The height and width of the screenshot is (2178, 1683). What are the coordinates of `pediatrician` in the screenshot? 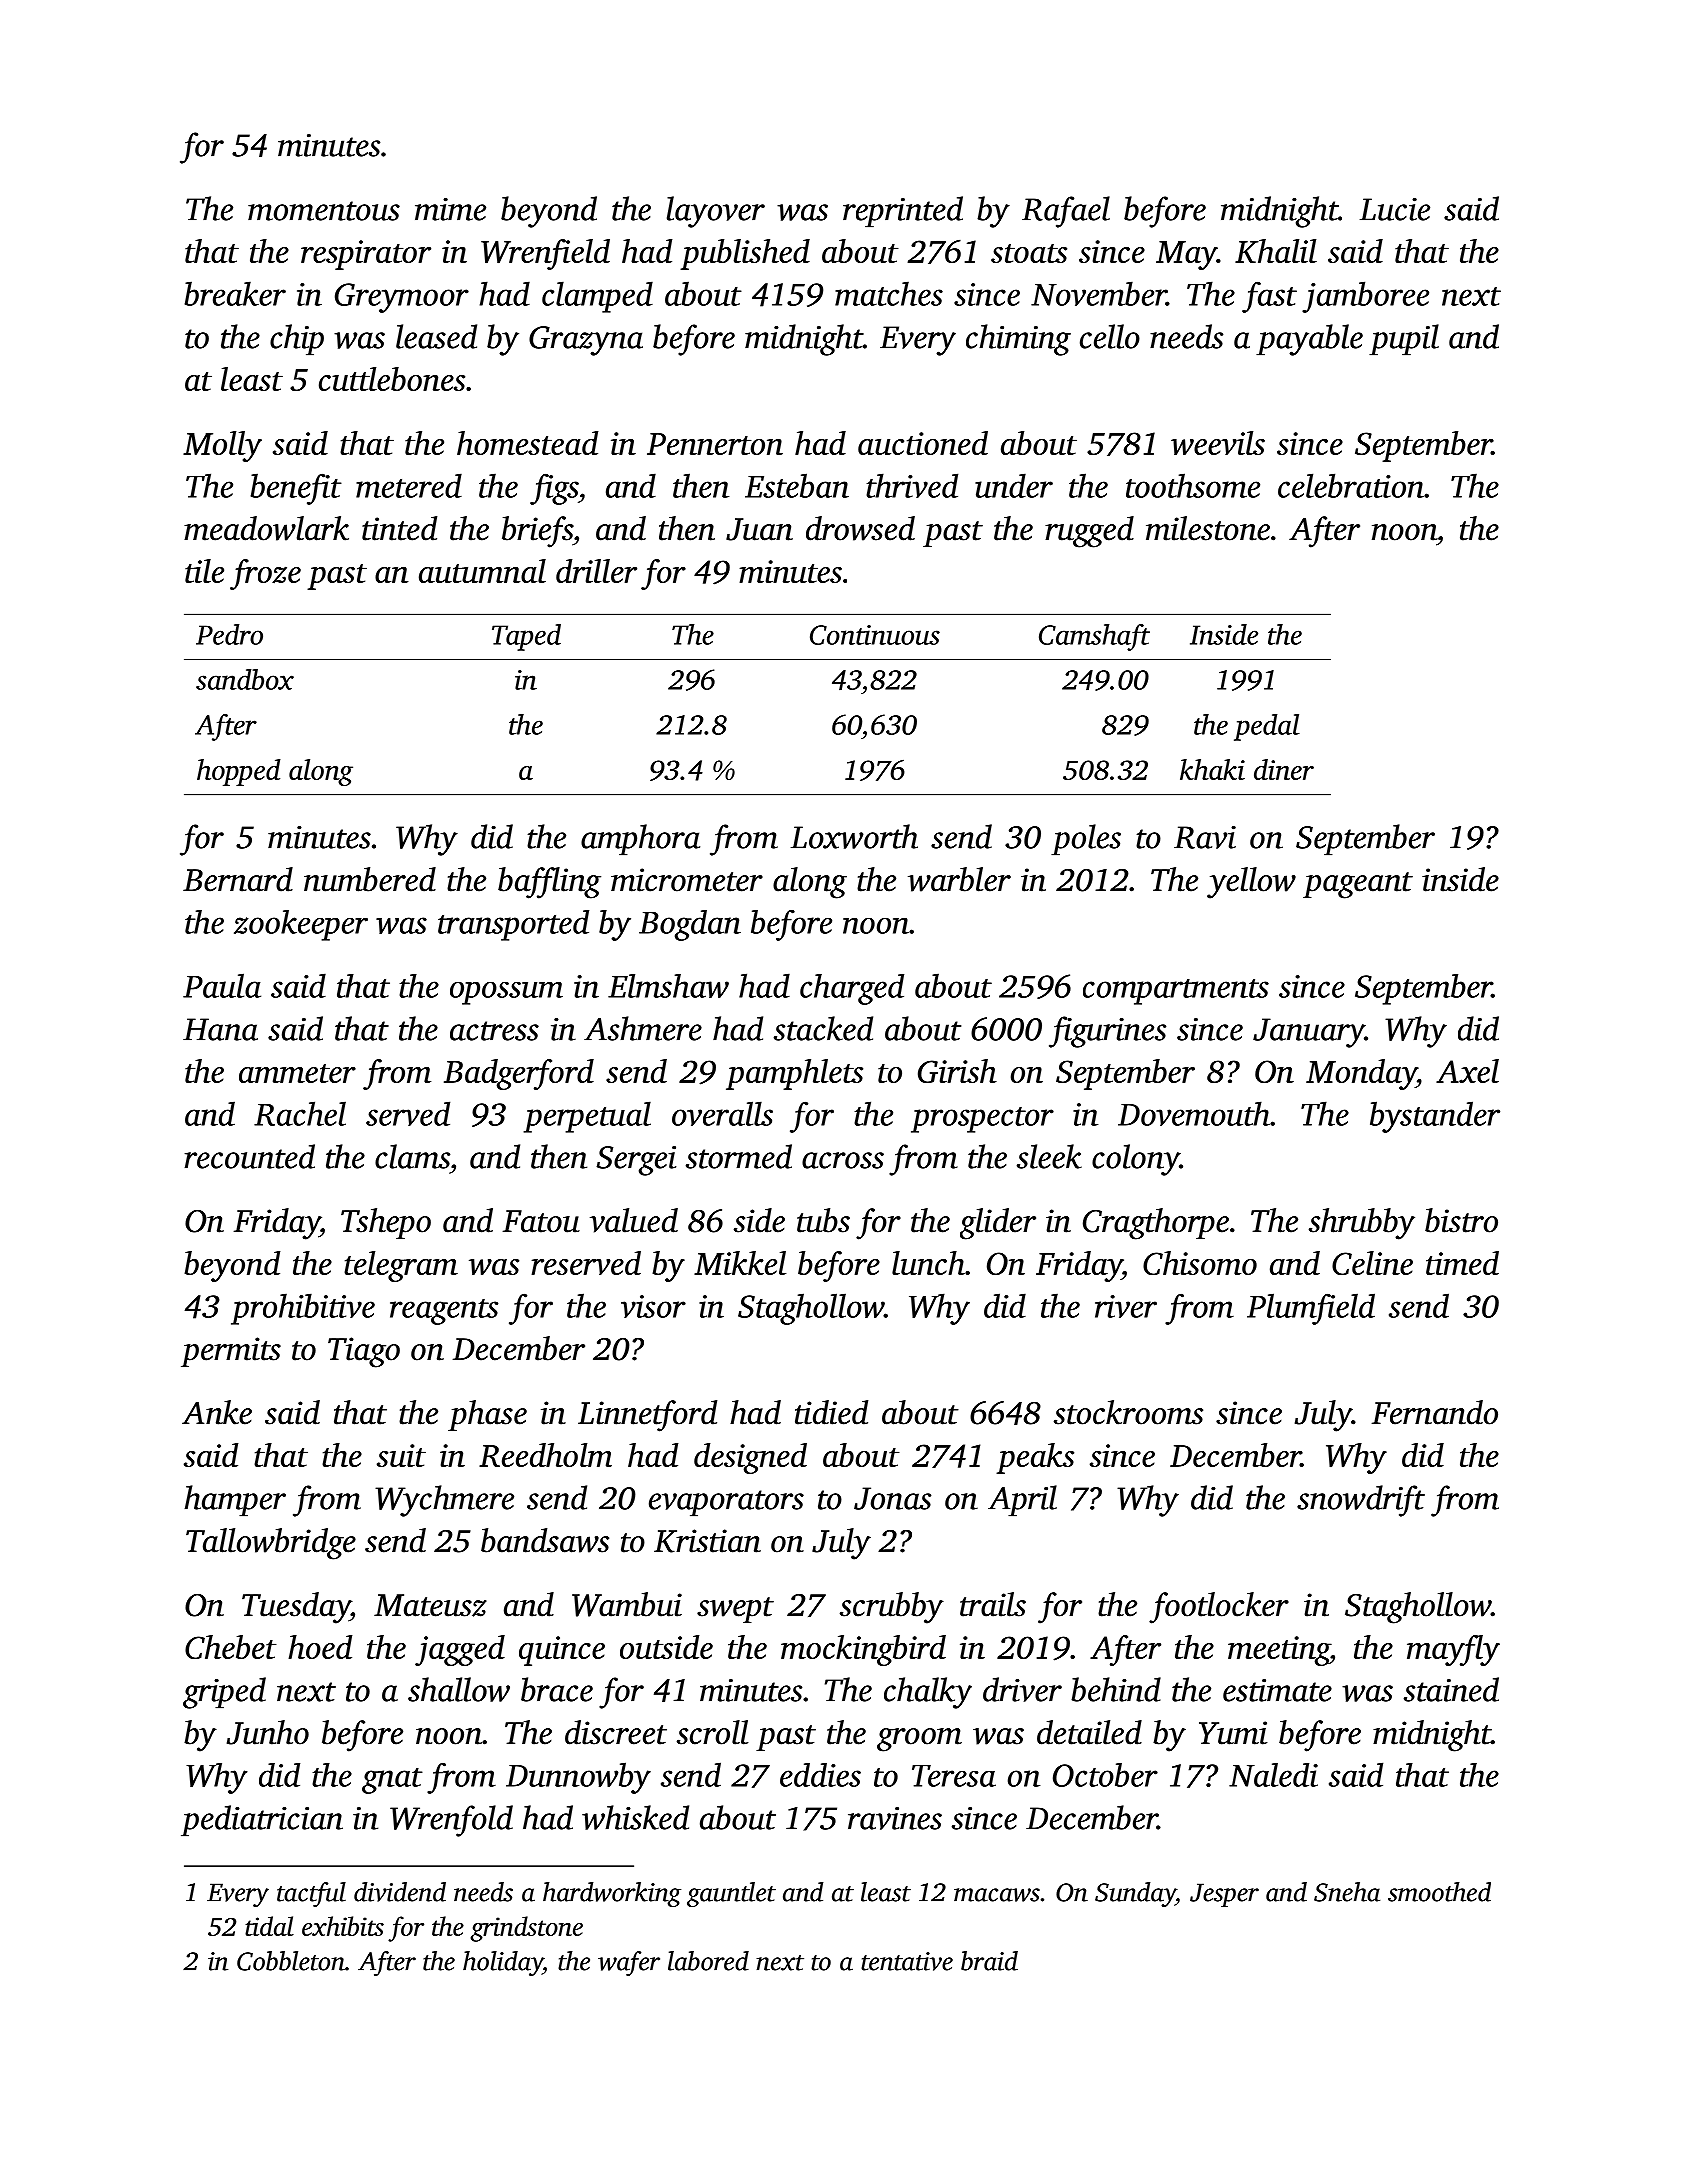 It's located at (262, 1821).
